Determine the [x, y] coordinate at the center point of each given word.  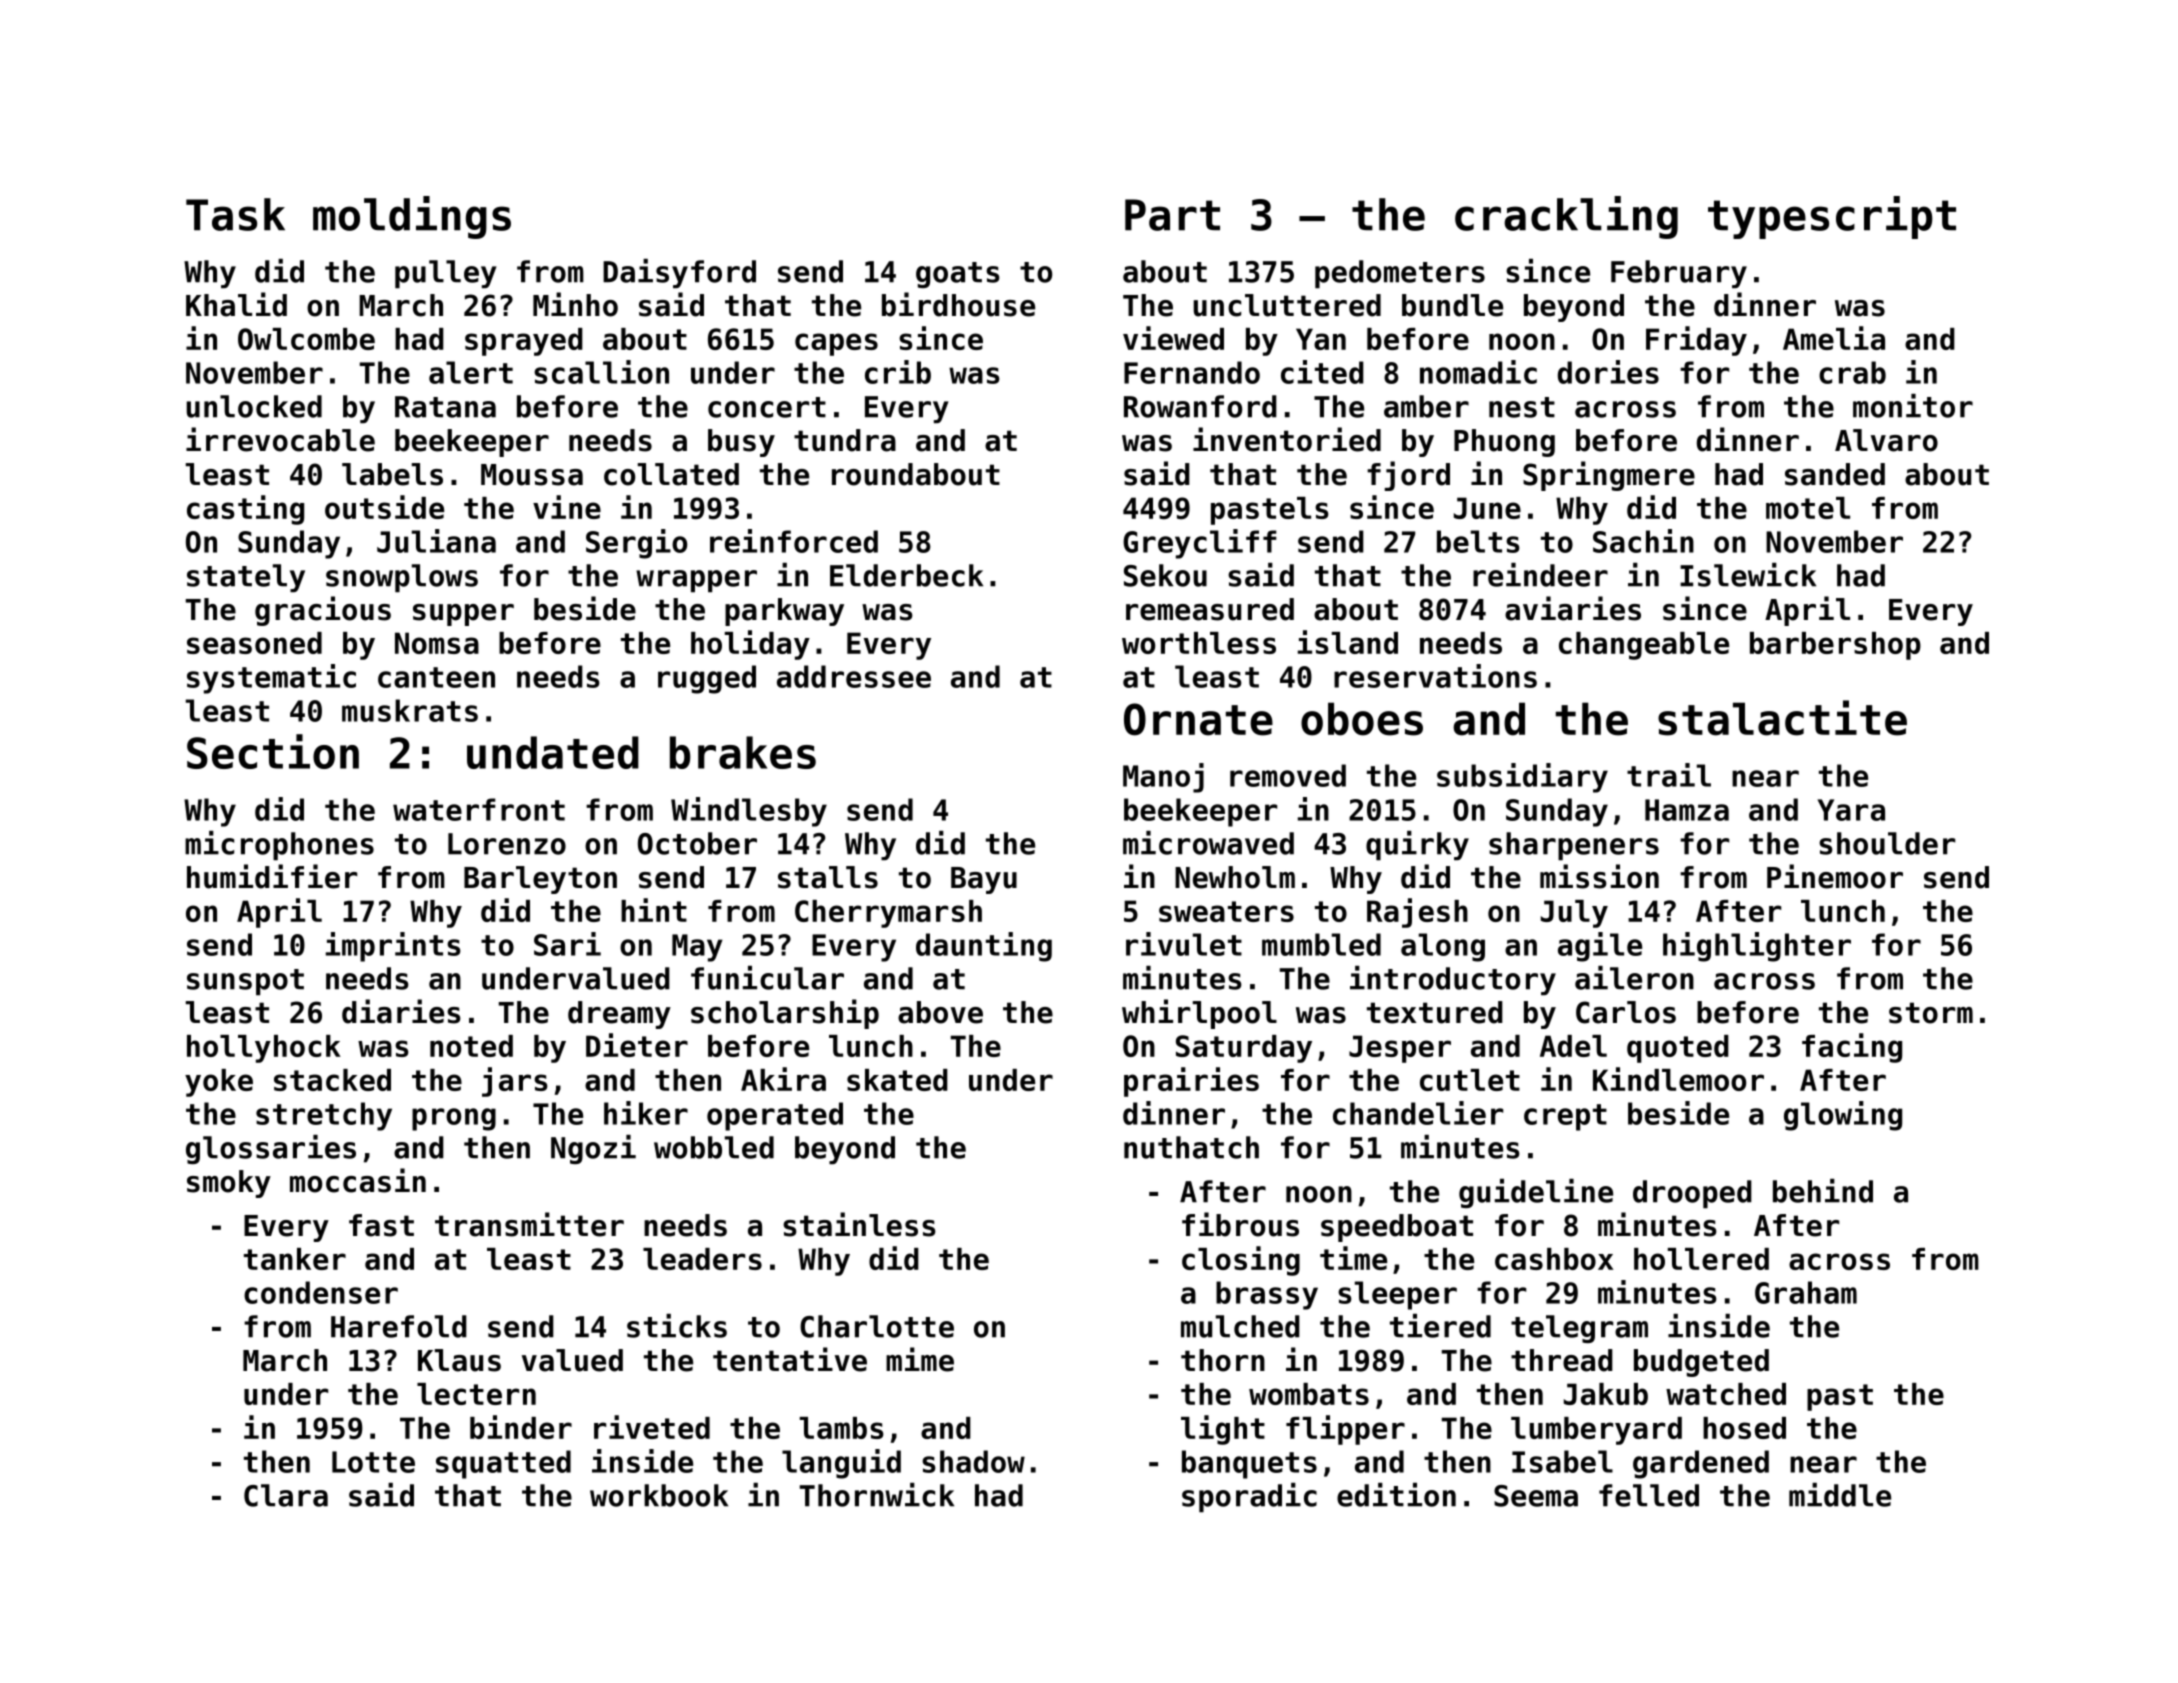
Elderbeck [906, 575]
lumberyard [1596, 1431]
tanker [295, 1259]
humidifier [272, 876]
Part [1172, 215]
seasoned [254, 643]
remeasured [1210, 609]
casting [245, 510]
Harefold [399, 1326]
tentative [790, 1359]
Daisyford [679, 273]
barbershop [1835, 646]
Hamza [1687, 810]
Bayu [984, 880]
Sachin [1643, 541]
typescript [1832, 217]
